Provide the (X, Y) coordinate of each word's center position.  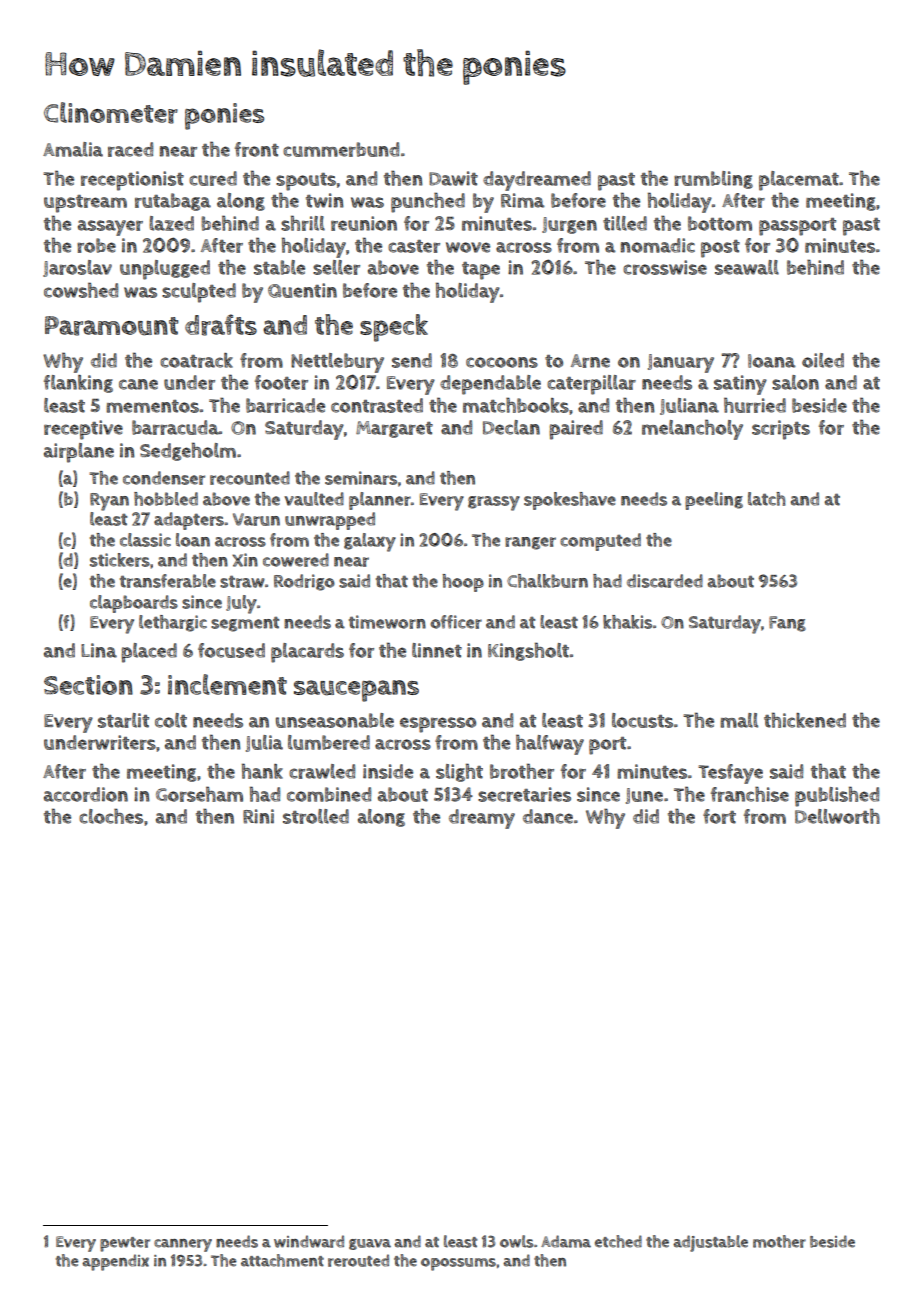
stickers (120, 560)
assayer (110, 228)
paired (576, 430)
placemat (799, 181)
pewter (125, 1244)
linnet (437, 650)
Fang (787, 624)
